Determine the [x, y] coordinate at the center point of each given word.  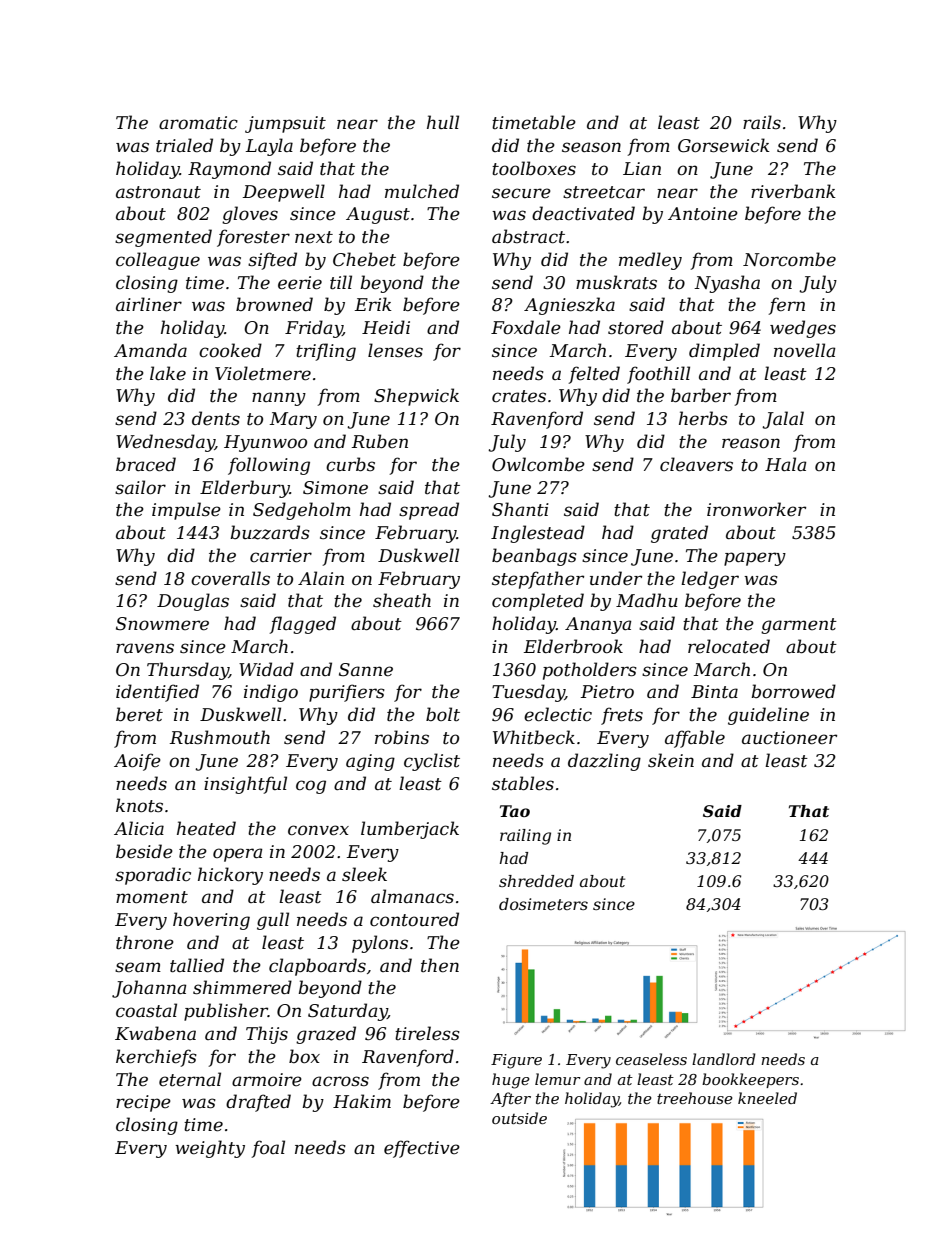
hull [443, 122]
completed [538, 602]
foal [268, 1149]
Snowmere [162, 624]
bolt [443, 714]
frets [622, 716]
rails [762, 122]
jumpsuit [285, 124]
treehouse [695, 1098]
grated [679, 534]
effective [422, 1149]
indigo [271, 693]
